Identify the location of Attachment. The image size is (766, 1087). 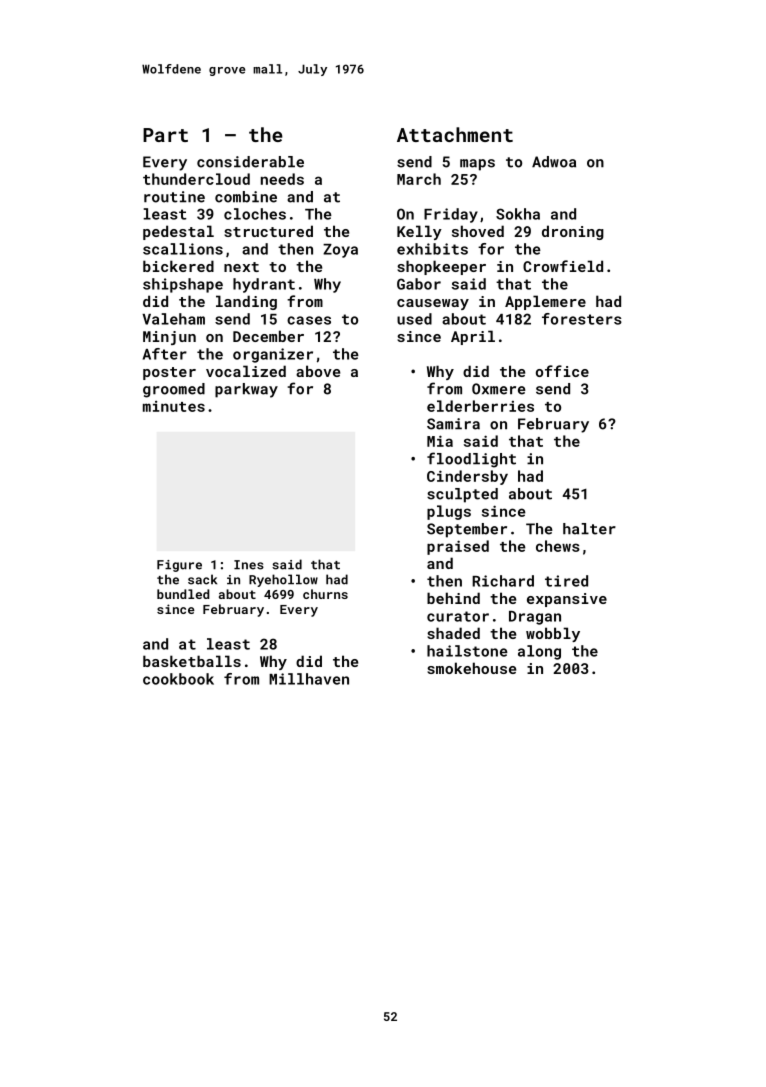
(455, 134).
